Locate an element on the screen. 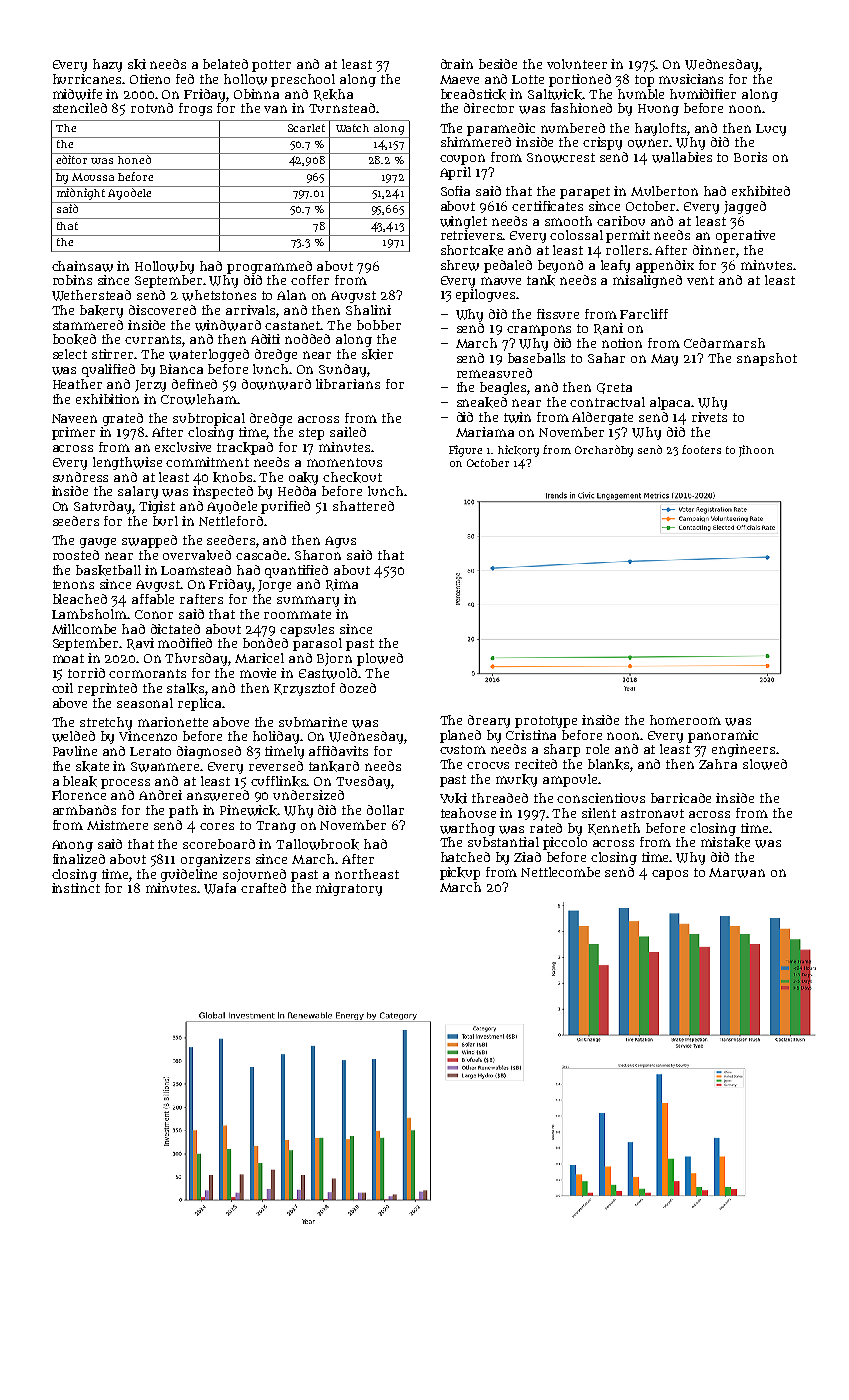  coupon is located at coordinates (462, 159).
